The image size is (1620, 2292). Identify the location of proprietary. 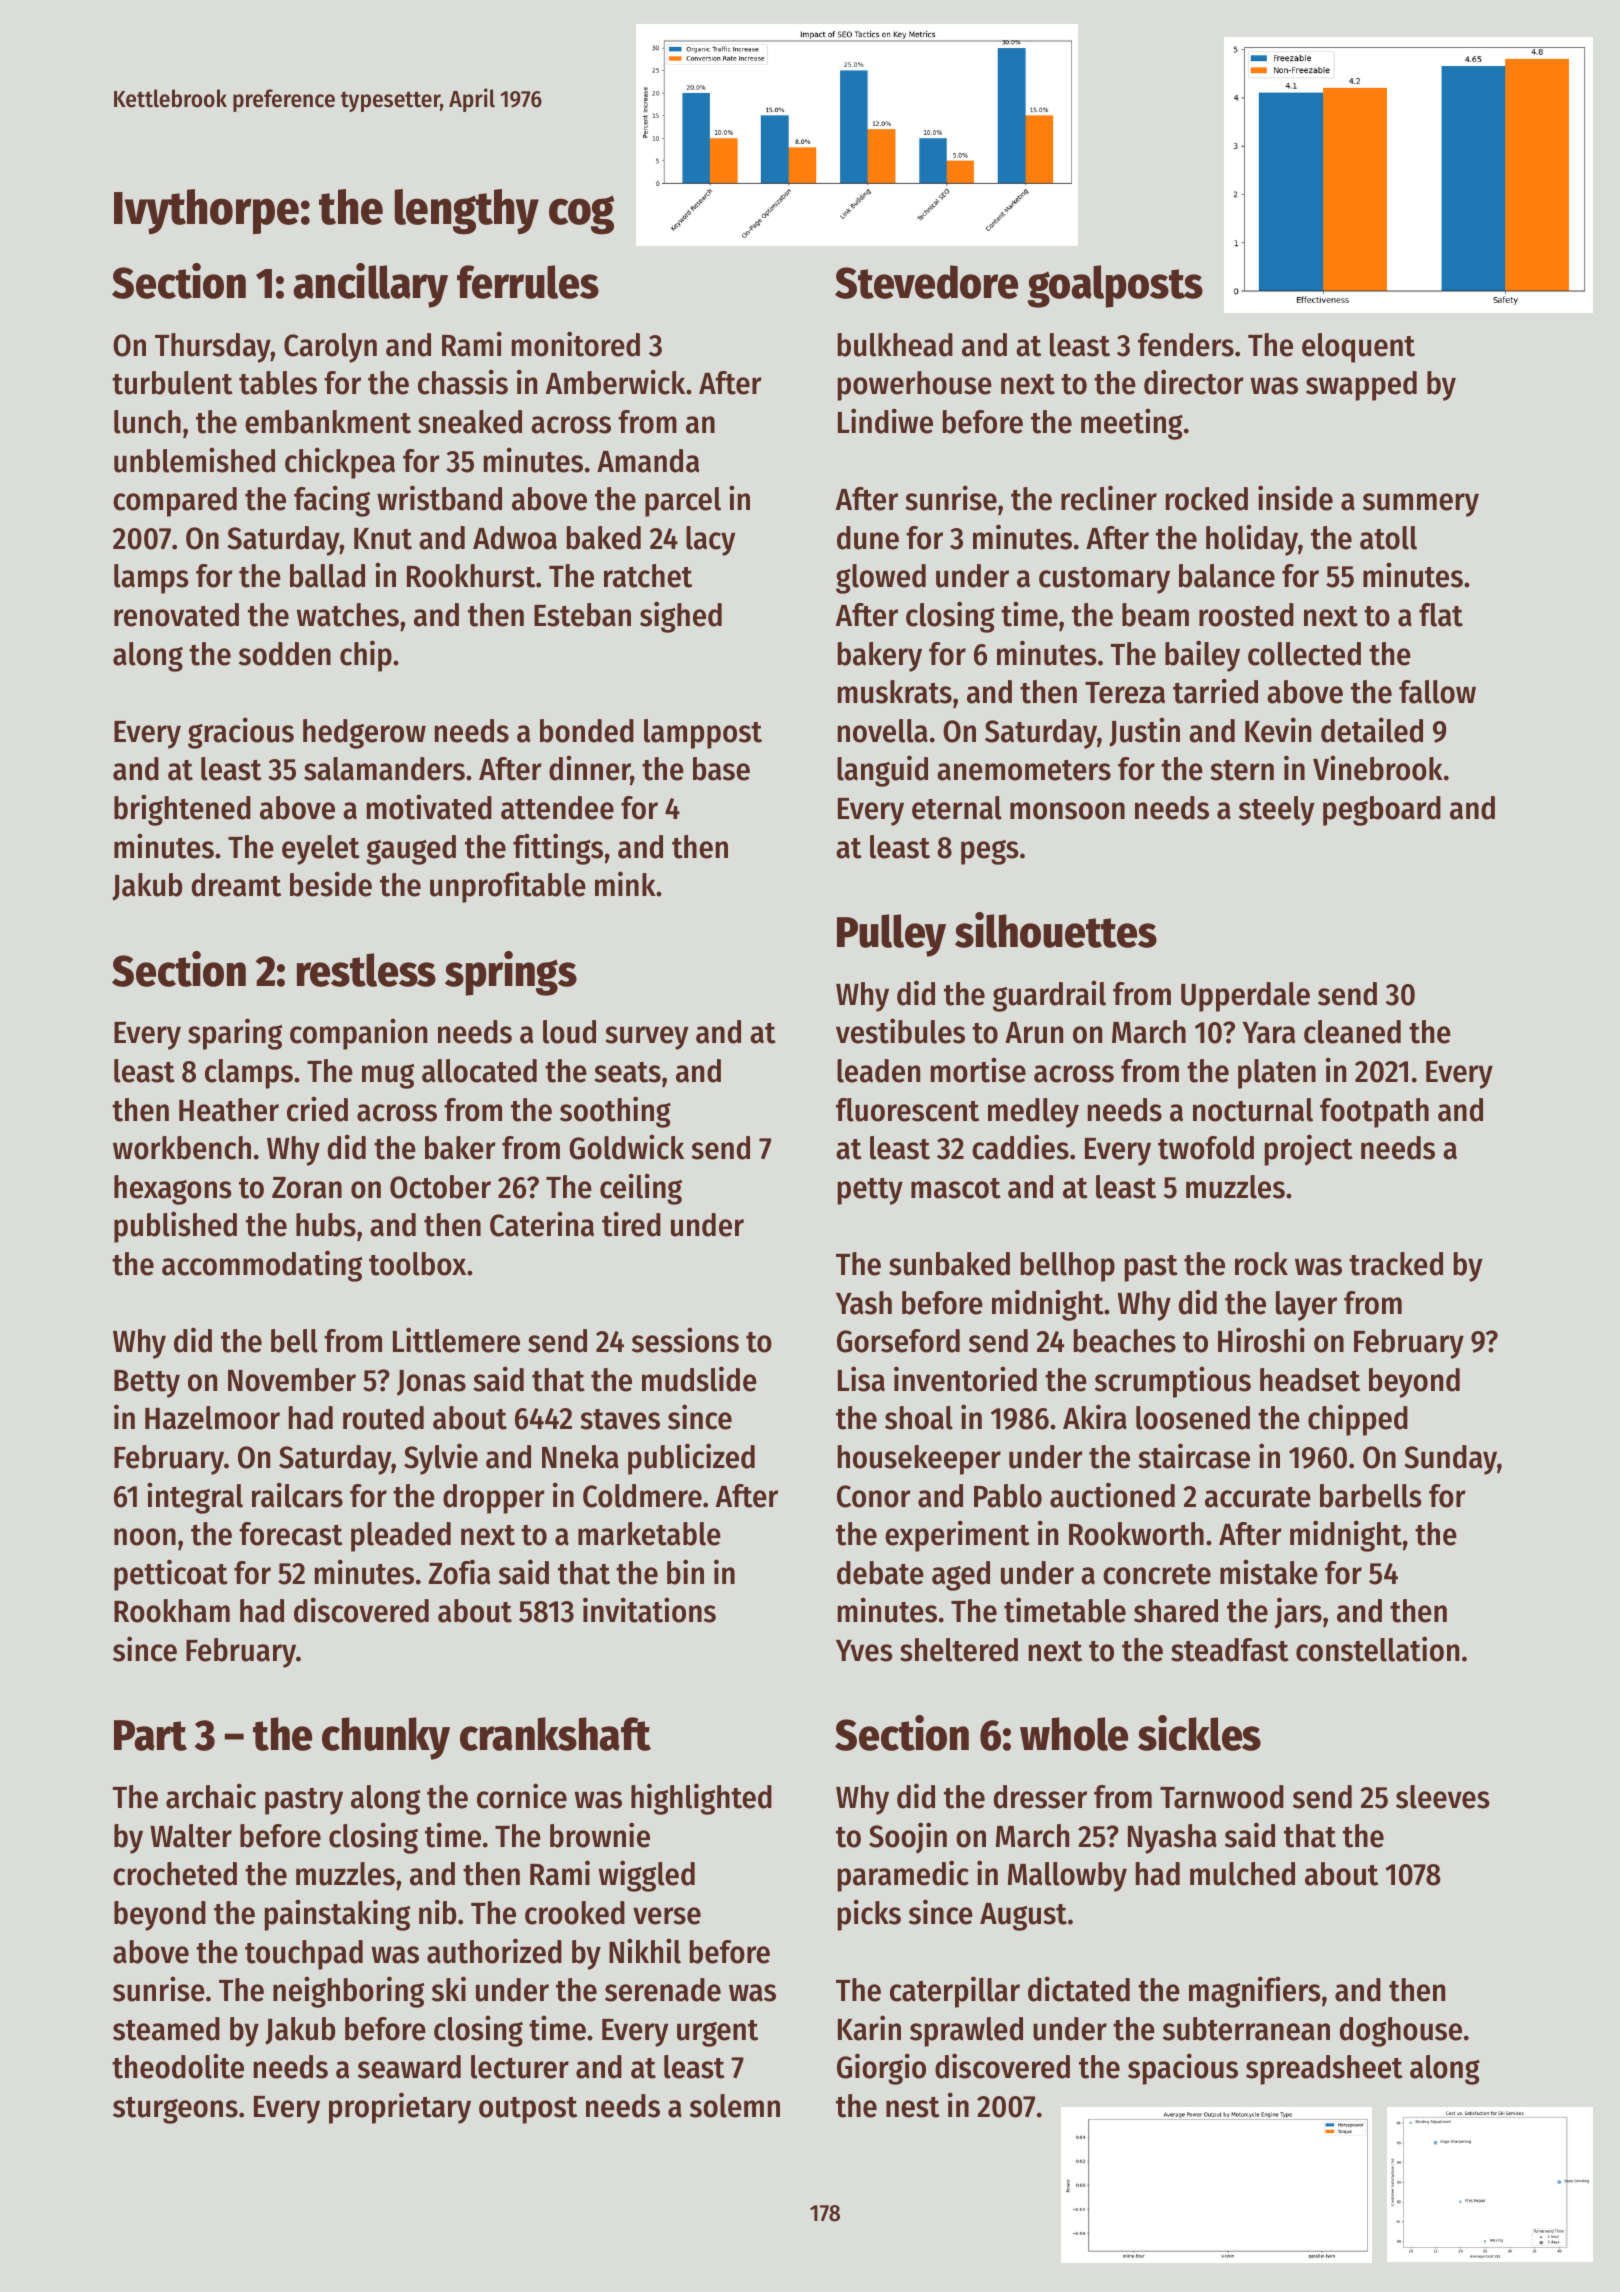
(400, 2108).
